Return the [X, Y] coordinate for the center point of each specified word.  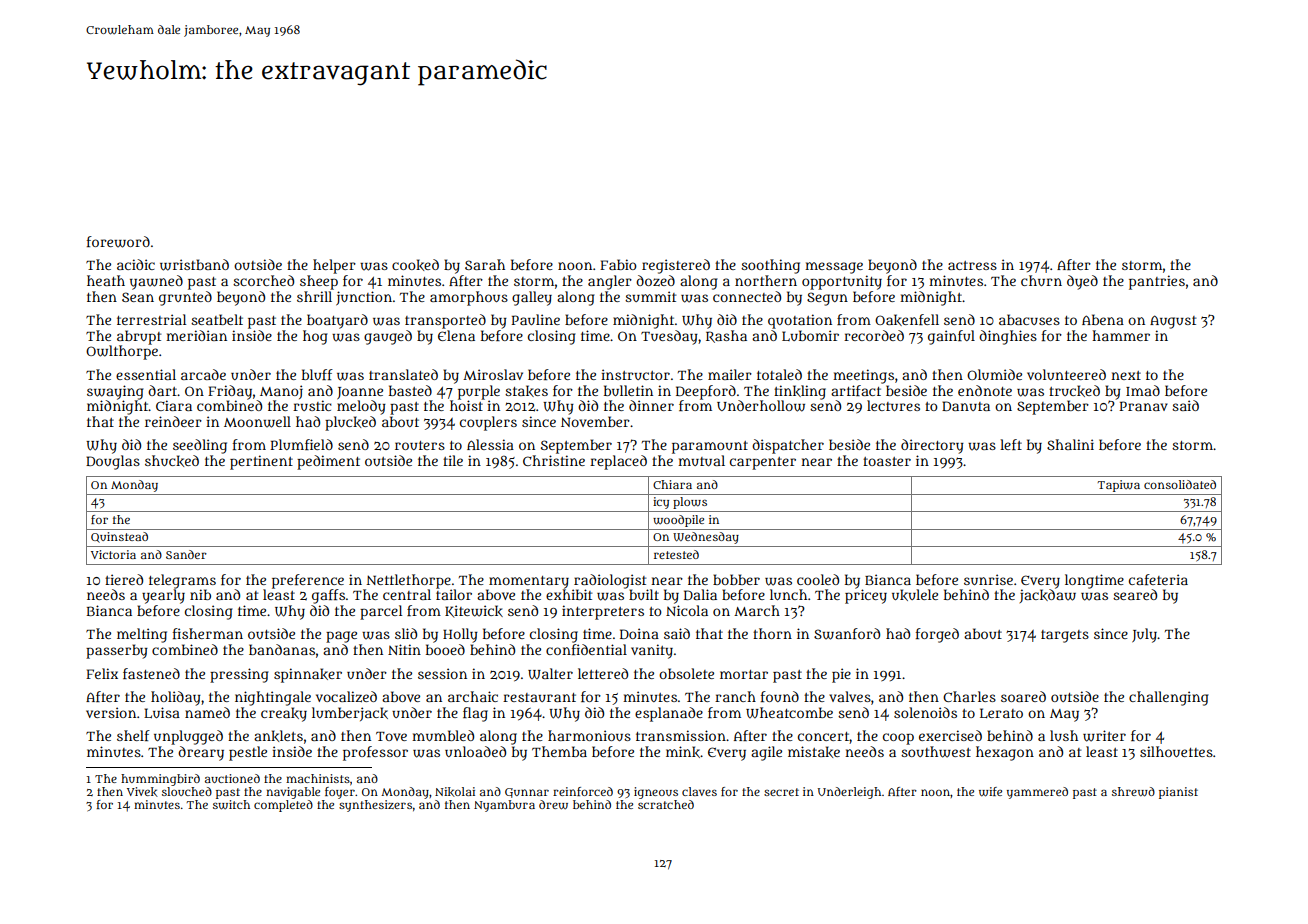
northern [766, 280]
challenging [1169, 698]
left [1011, 444]
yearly [163, 596]
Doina [639, 633]
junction [364, 298]
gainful [951, 337]
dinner [651, 405]
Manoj [281, 392]
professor [375, 753]
